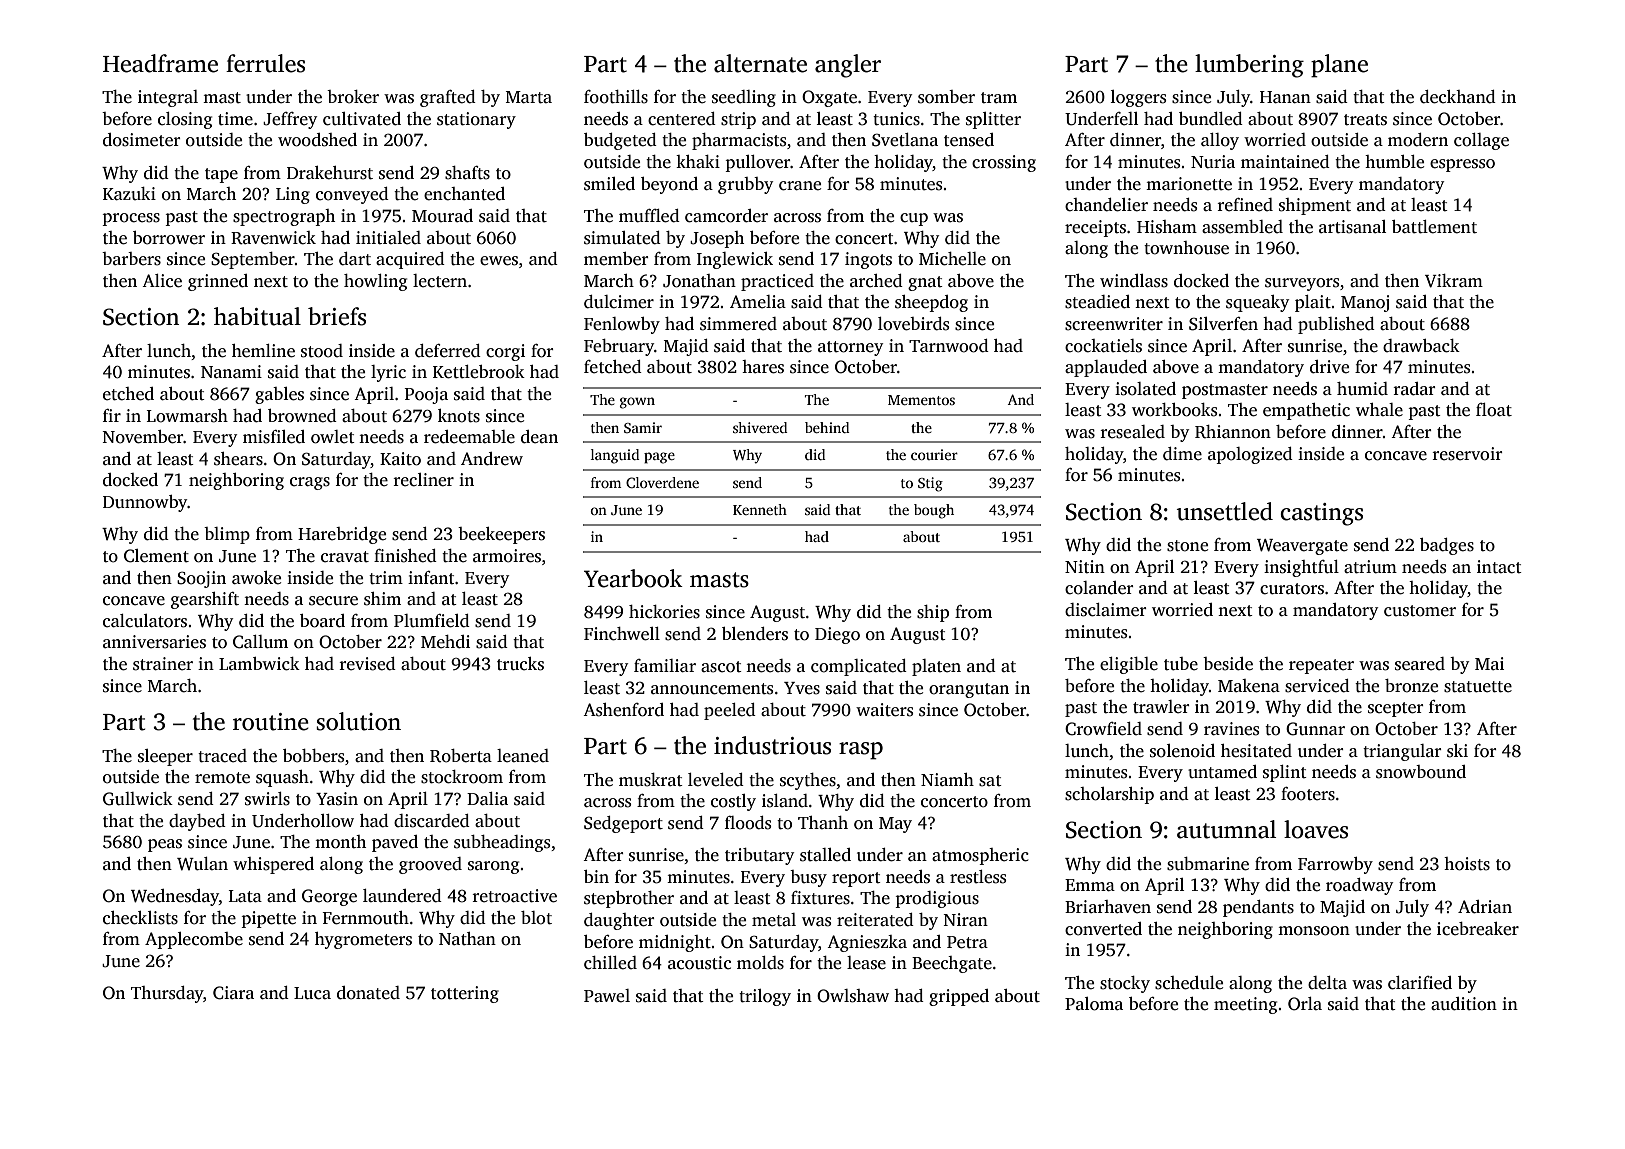 The width and height of the page is (1625, 1149). Describe the element at coordinates (1245, 205) in the page. I see `refined` at that location.
